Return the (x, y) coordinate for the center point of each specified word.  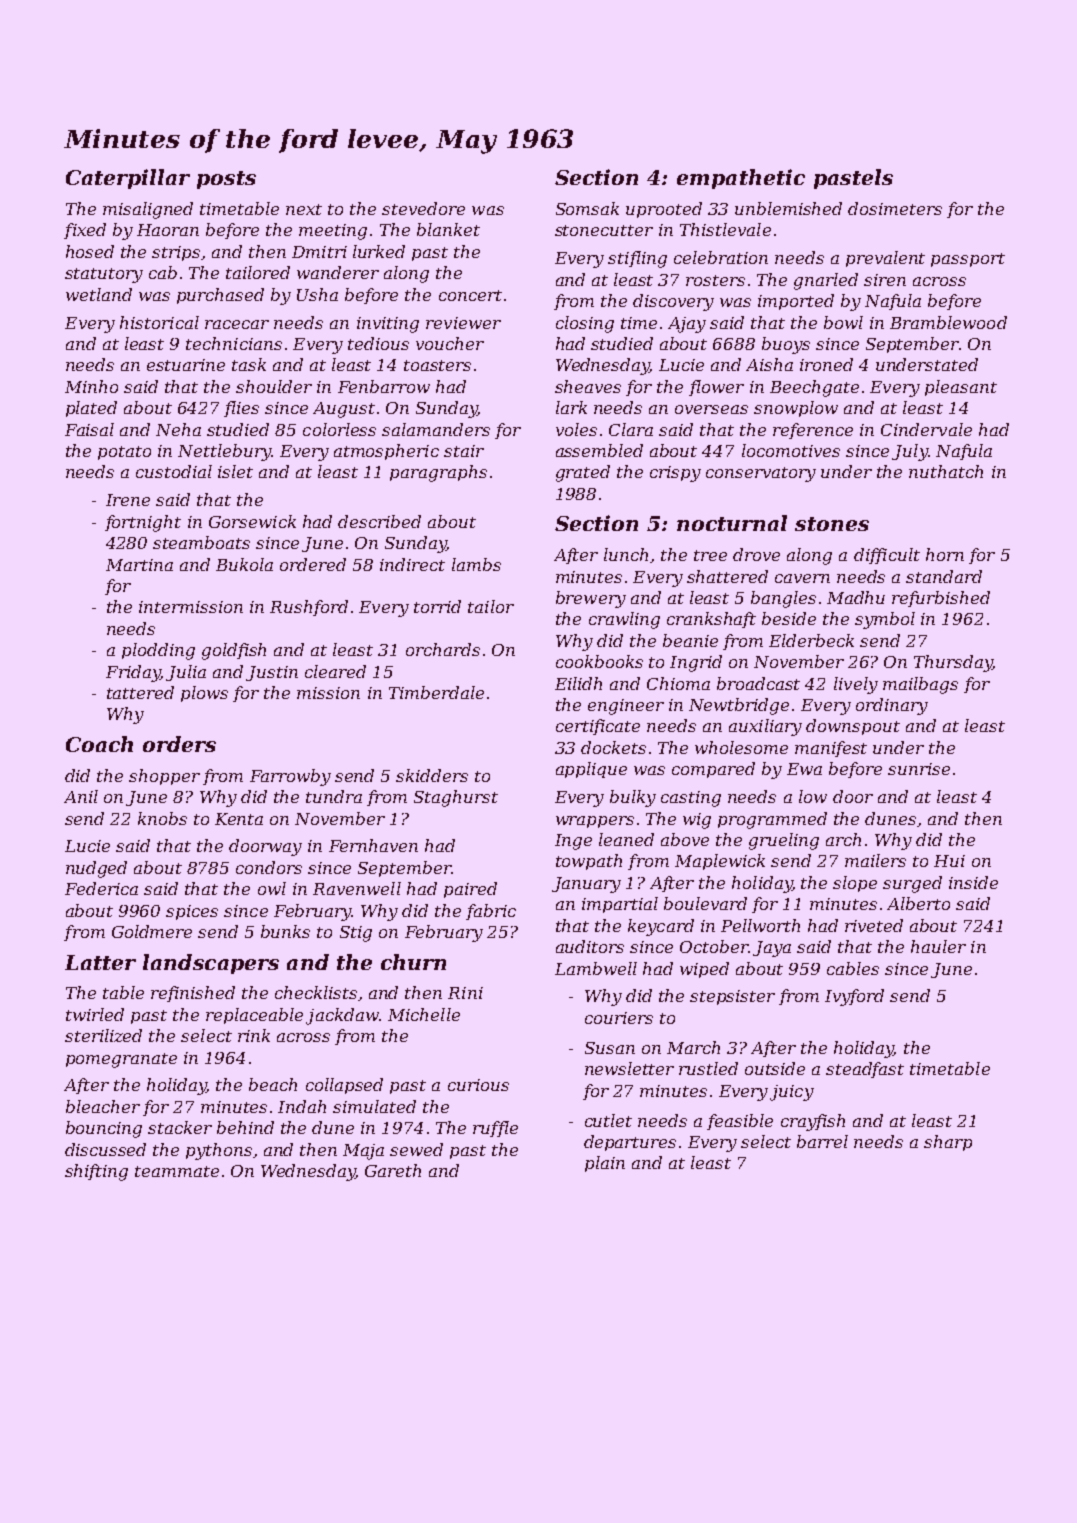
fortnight (143, 523)
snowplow (796, 409)
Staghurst (456, 798)
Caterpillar (128, 179)
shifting (96, 1172)
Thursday (953, 663)
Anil (81, 796)
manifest (831, 749)
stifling (637, 259)
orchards (443, 649)
